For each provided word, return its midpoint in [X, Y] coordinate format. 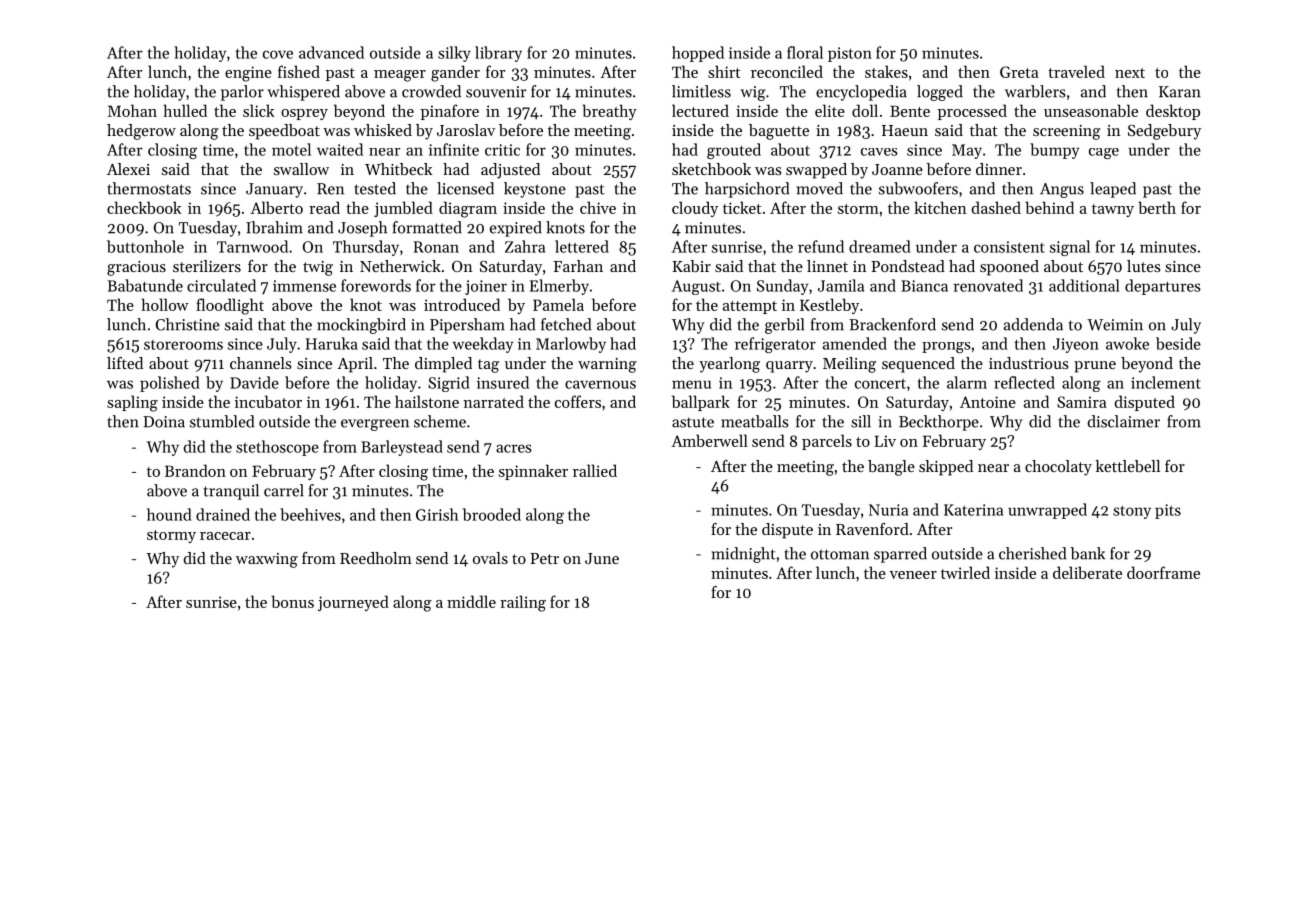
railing [523, 603]
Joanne [897, 169]
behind [1049, 207]
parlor [242, 93]
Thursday [366, 248]
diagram [468, 209]
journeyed [353, 603]
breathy [609, 112]
